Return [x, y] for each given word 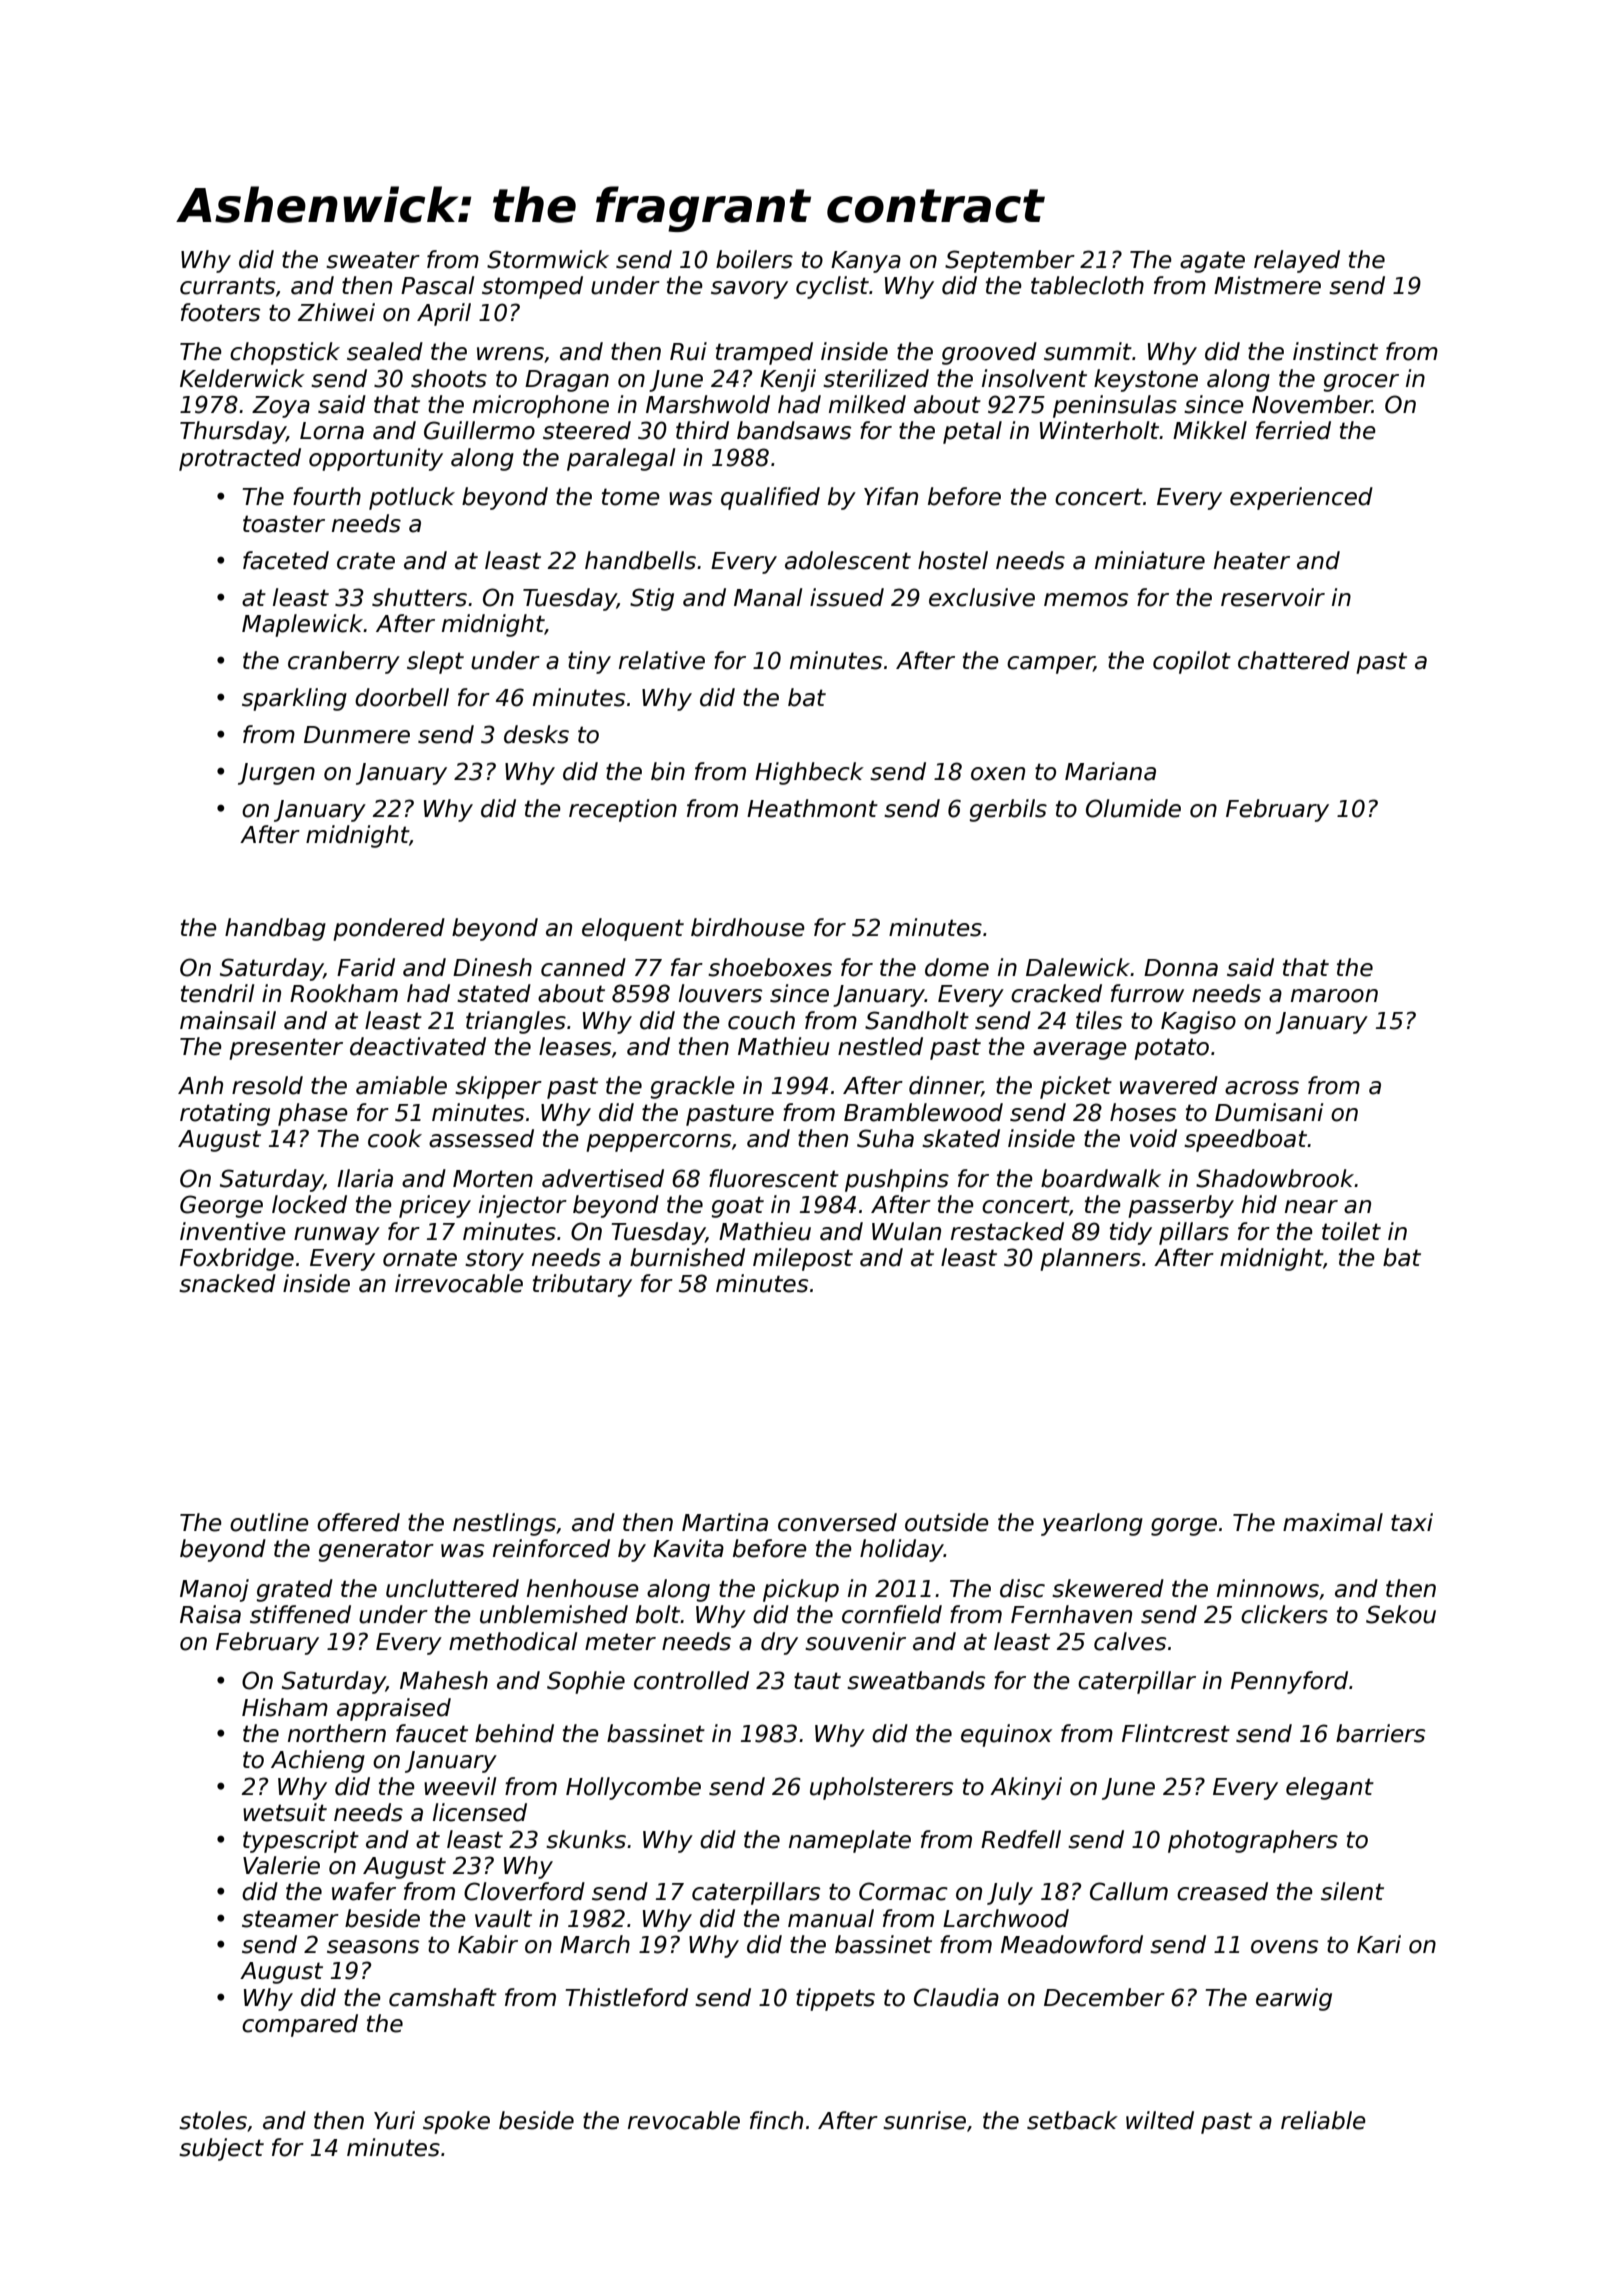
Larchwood [1006, 1918]
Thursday [233, 432]
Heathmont [812, 808]
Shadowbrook [1275, 1178]
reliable [1323, 2120]
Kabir [488, 1944]
